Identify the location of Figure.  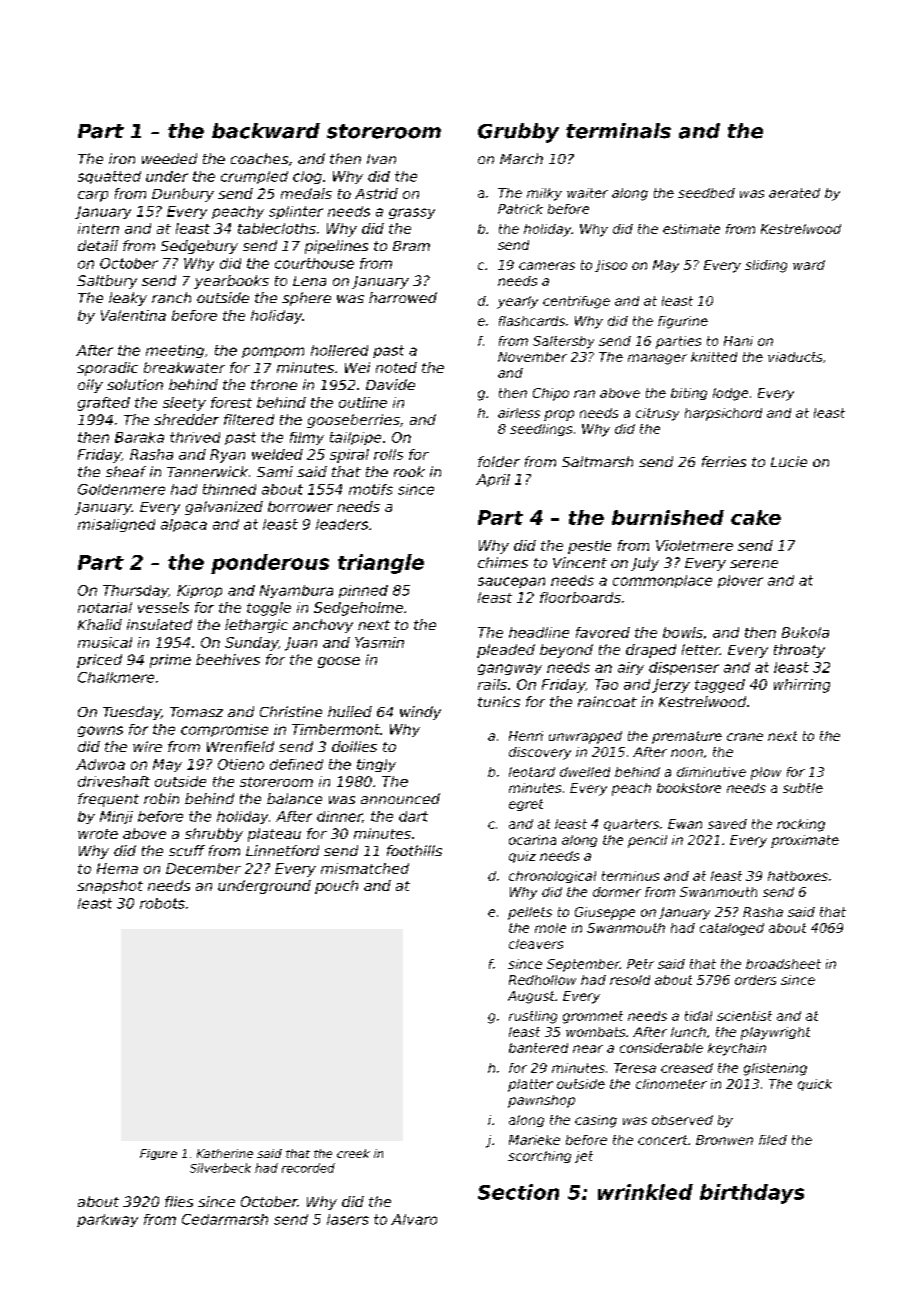
(158, 1154).
